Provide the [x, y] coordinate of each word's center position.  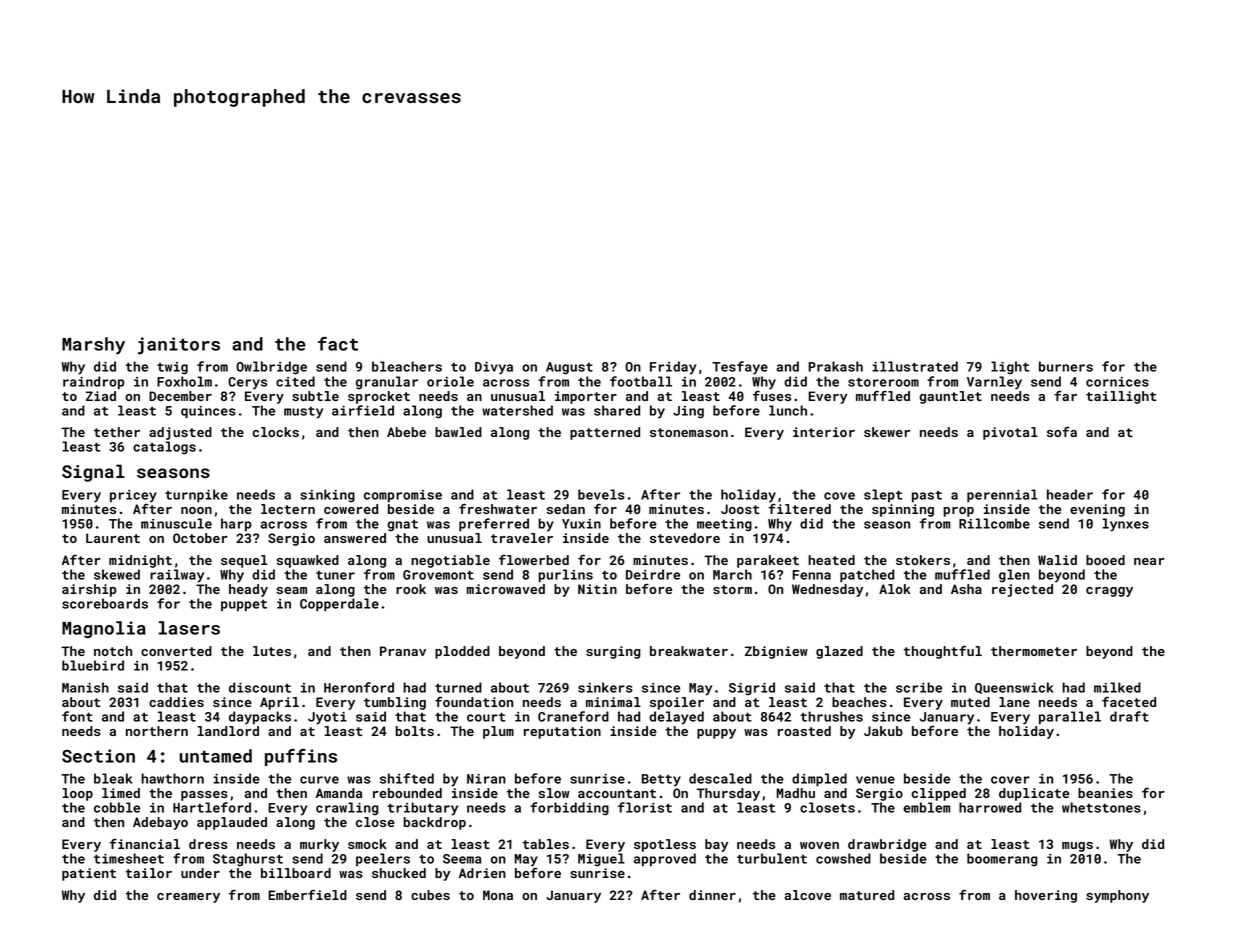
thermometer [1034, 651]
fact [338, 344]
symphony [1117, 896]
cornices [1117, 382]
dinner [712, 895]
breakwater [689, 651]
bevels [601, 494]
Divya [494, 368]
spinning [903, 510]
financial [145, 844]
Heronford [359, 687]
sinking [327, 496]
